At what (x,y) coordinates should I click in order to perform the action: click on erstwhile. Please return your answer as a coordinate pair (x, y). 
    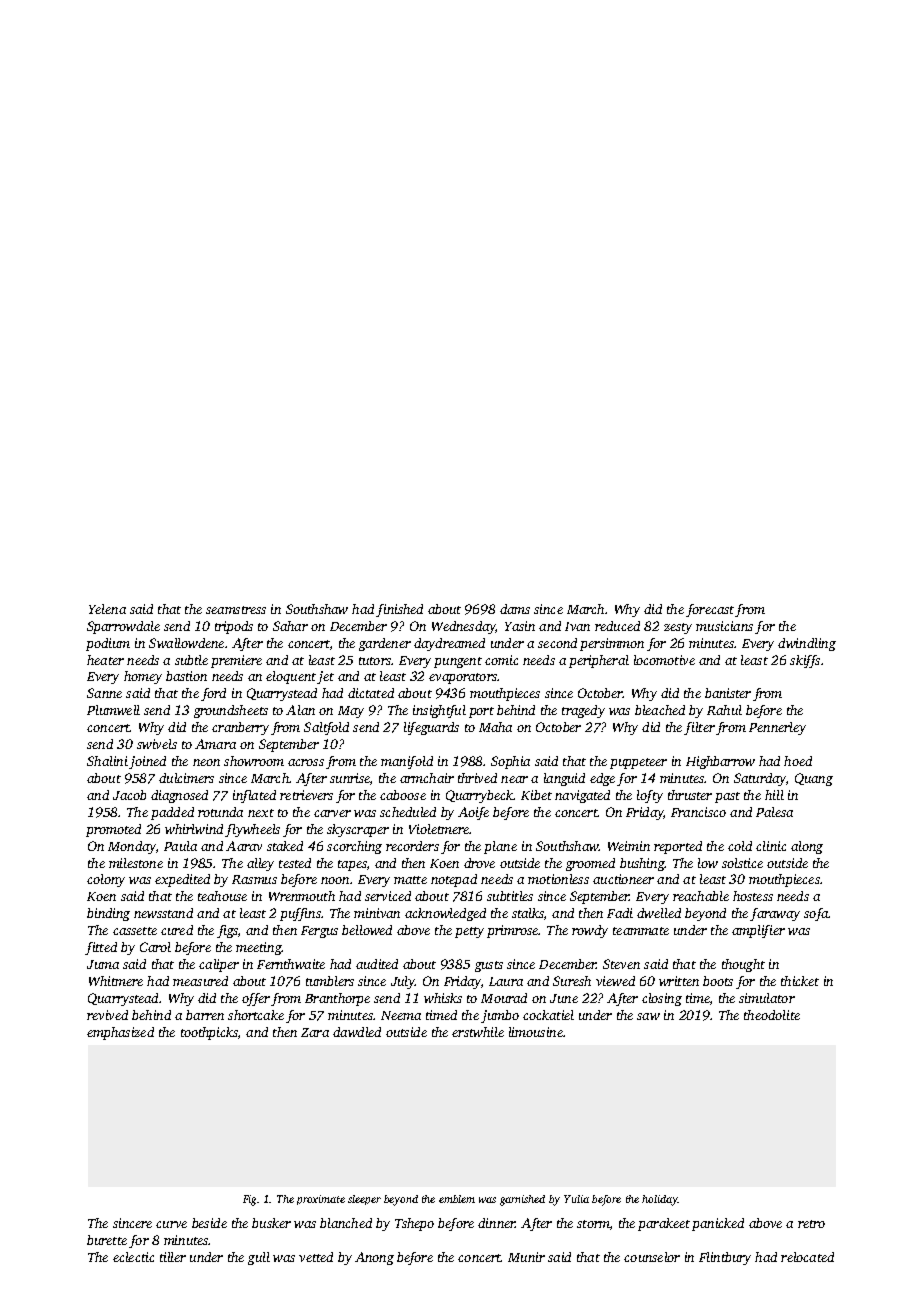
    Looking at the image, I should click on (478, 1032).
